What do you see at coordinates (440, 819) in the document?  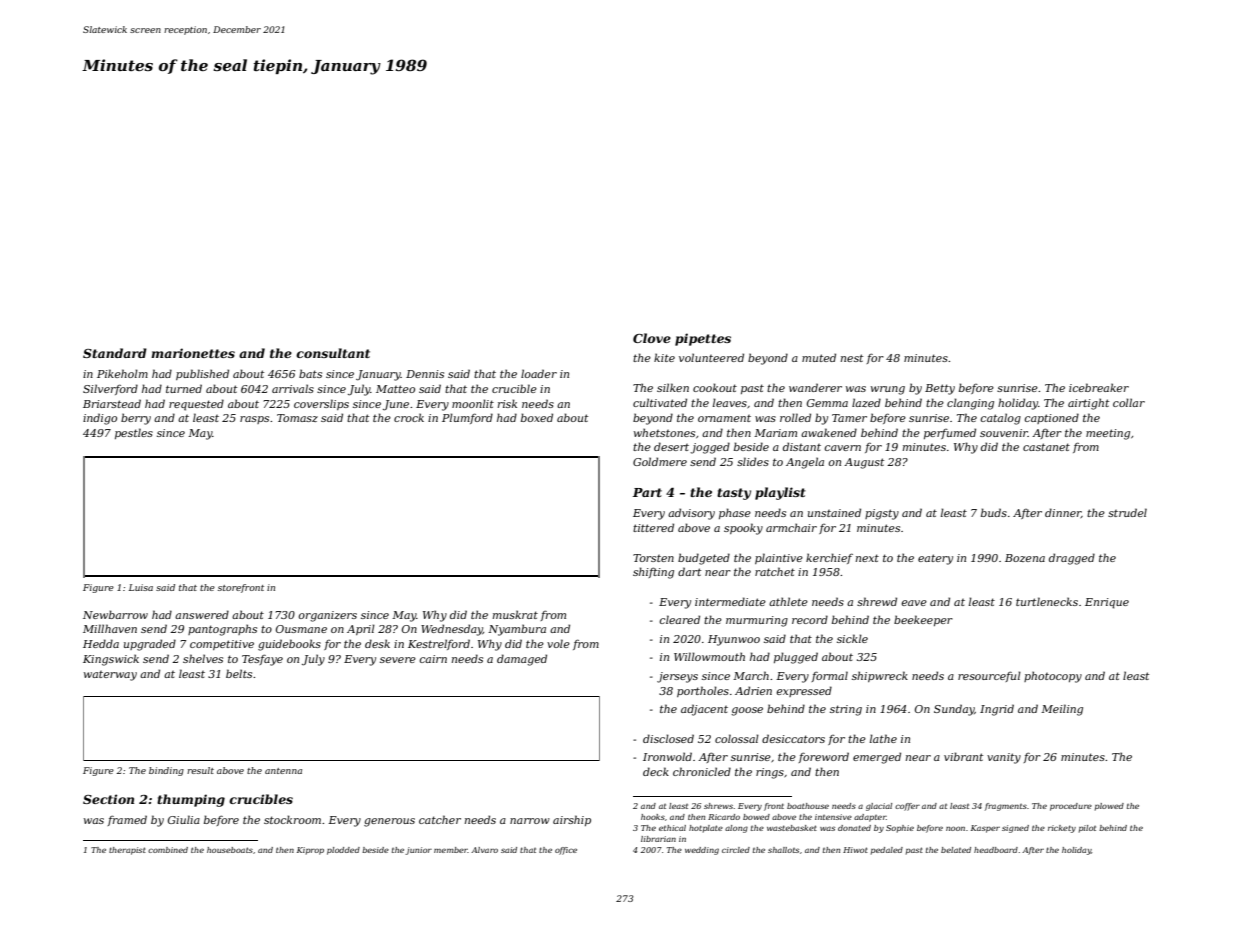 I see `catcher` at bounding box center [440, 819].
